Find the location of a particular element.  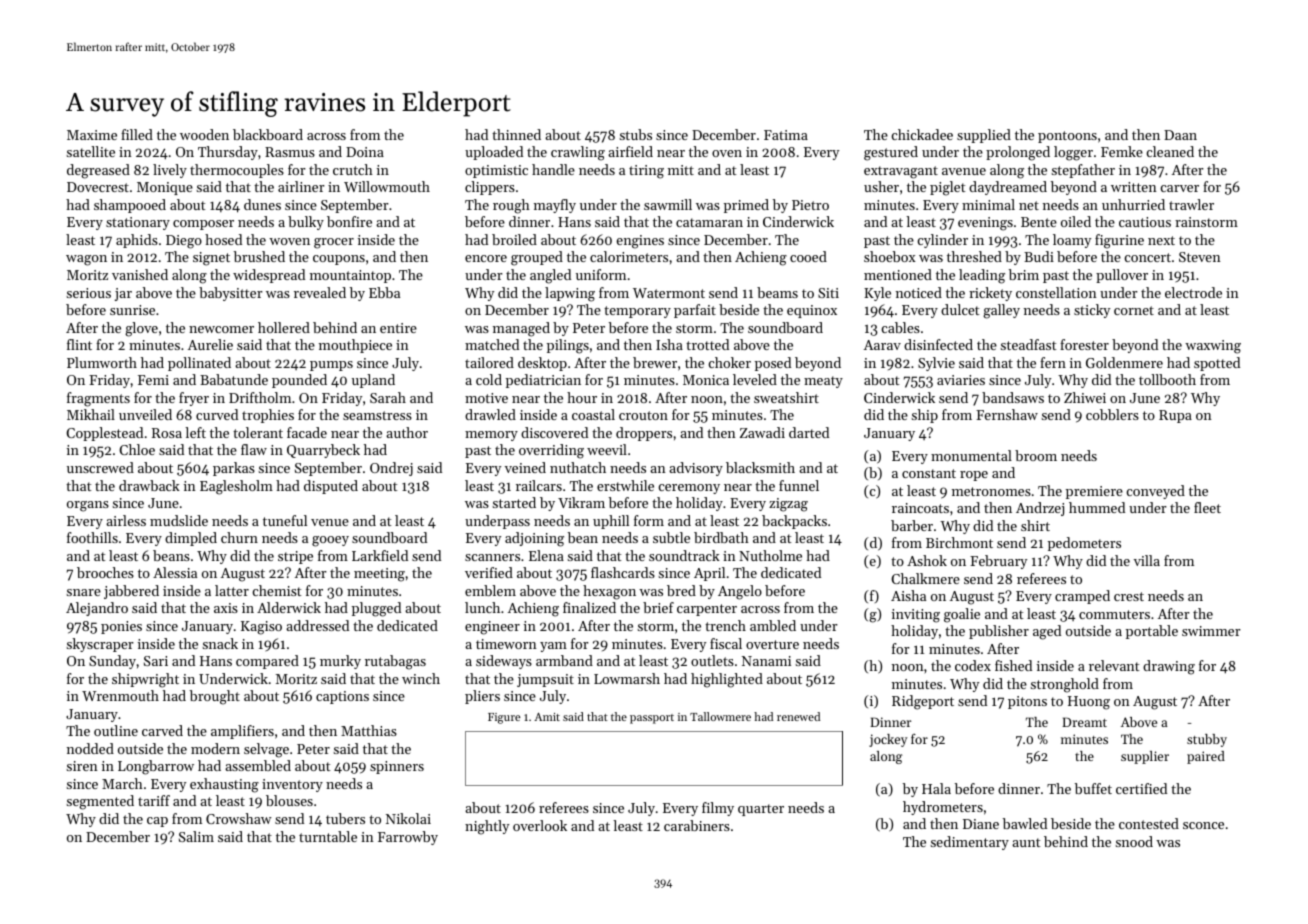

chickadee is located at coordinates (922, 134).
